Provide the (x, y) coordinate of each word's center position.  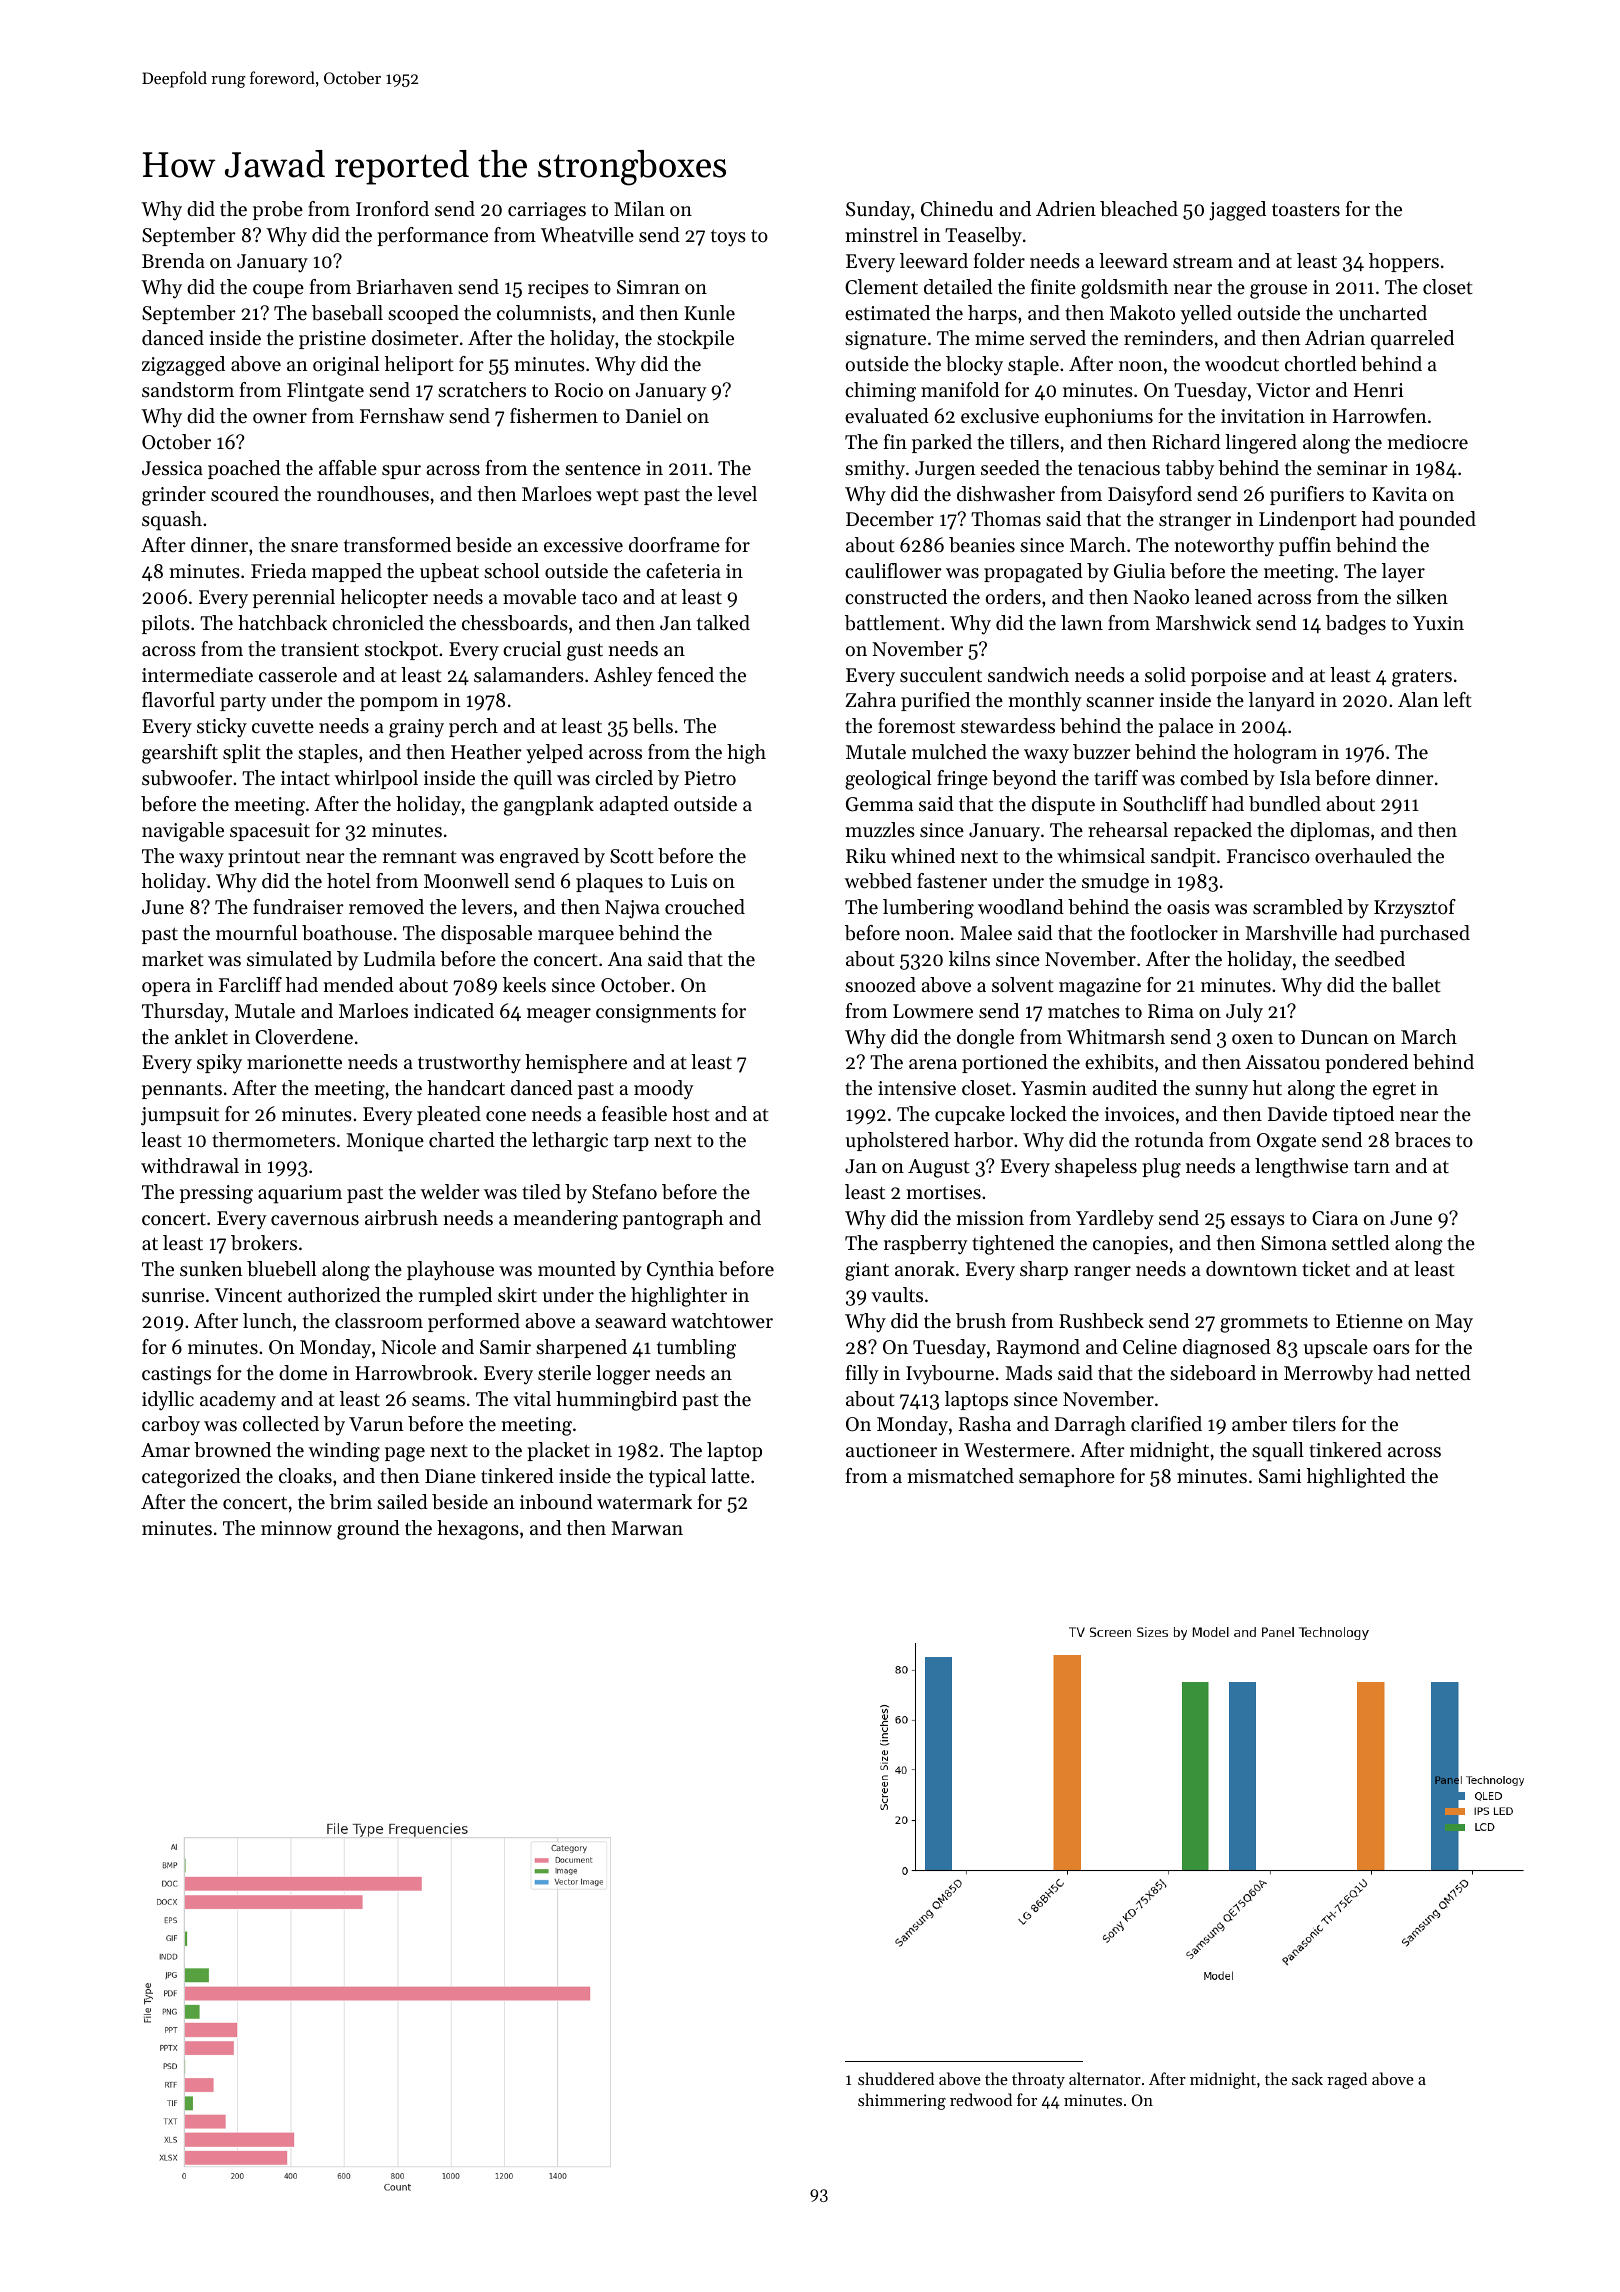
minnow (296, 1528)
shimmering (902, 2101)
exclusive (1000, 416)
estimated (887, 313)
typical (677, 1478)
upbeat (449, 572)
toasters (1306, 210)
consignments (656, 1013)
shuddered (896, 2078)
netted (1443, 1373)
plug (1161, 1168)
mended (358, 985)
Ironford (392, 209)
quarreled (1412, 340)
